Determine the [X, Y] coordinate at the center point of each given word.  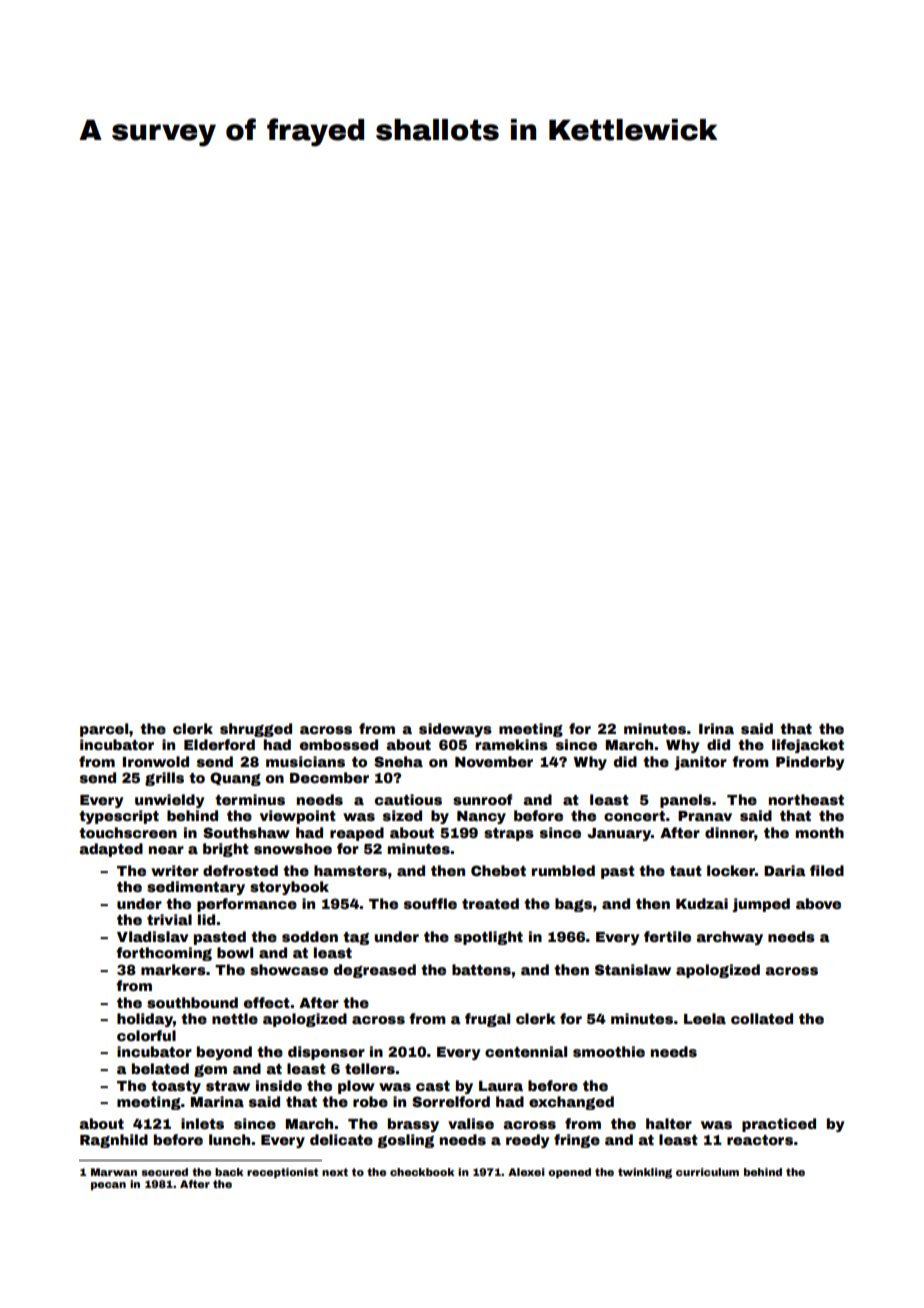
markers [173, 969]
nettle [235, 1018]
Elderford [219, 744]
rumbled [563, 870]
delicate [341, 1139]
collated [762, 1018]
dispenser [326, 1053]
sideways [455, 730]
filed [827, 870]
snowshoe [293, 848]
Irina [716, 728]
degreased [375, 971]
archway [729, 938]
